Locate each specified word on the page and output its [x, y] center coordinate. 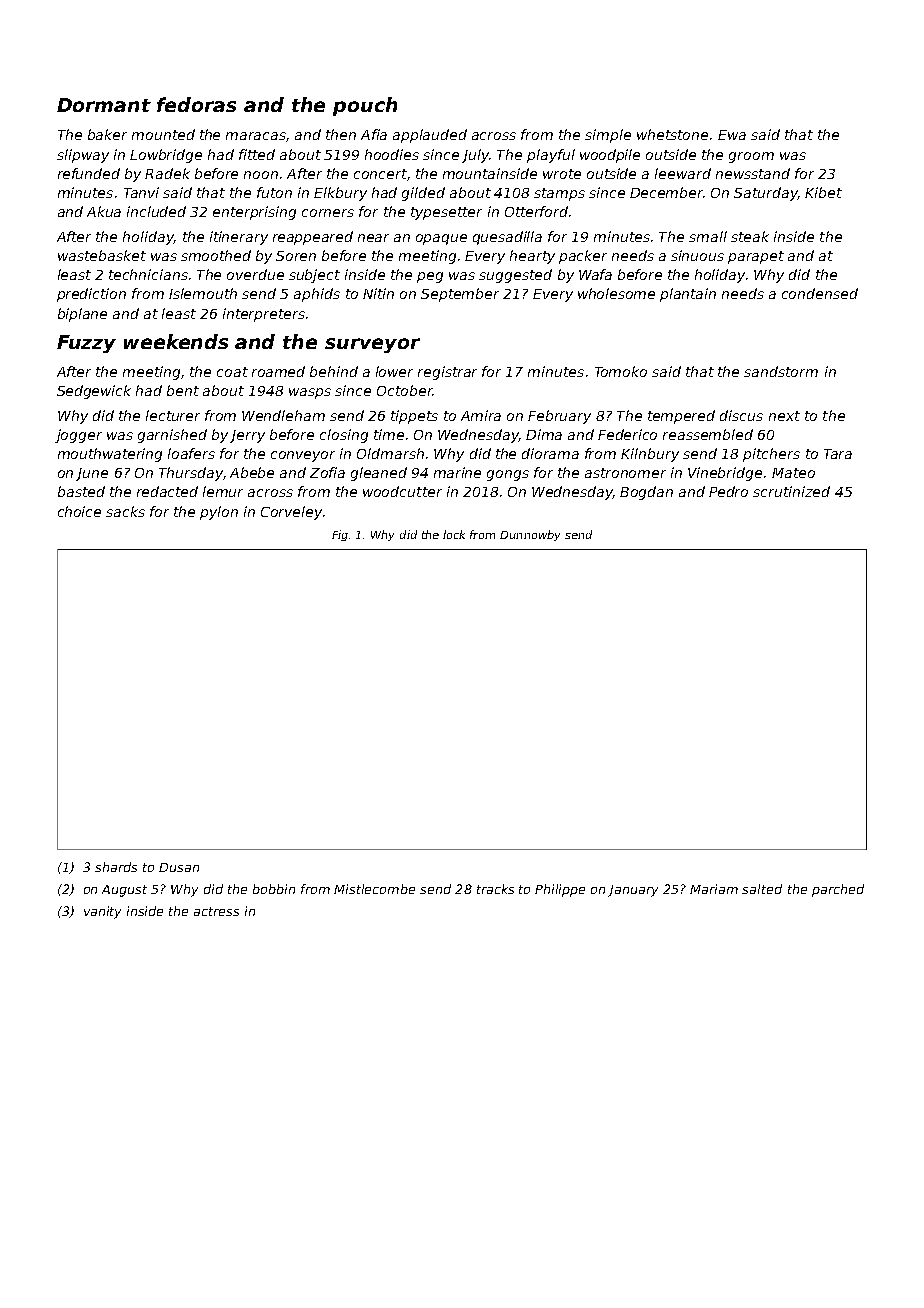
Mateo [793, 473]
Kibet [823, 192]
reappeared [313, 238]
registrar [447, 373]
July [475, 156]
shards [116, 867]
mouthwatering [110, 455]
